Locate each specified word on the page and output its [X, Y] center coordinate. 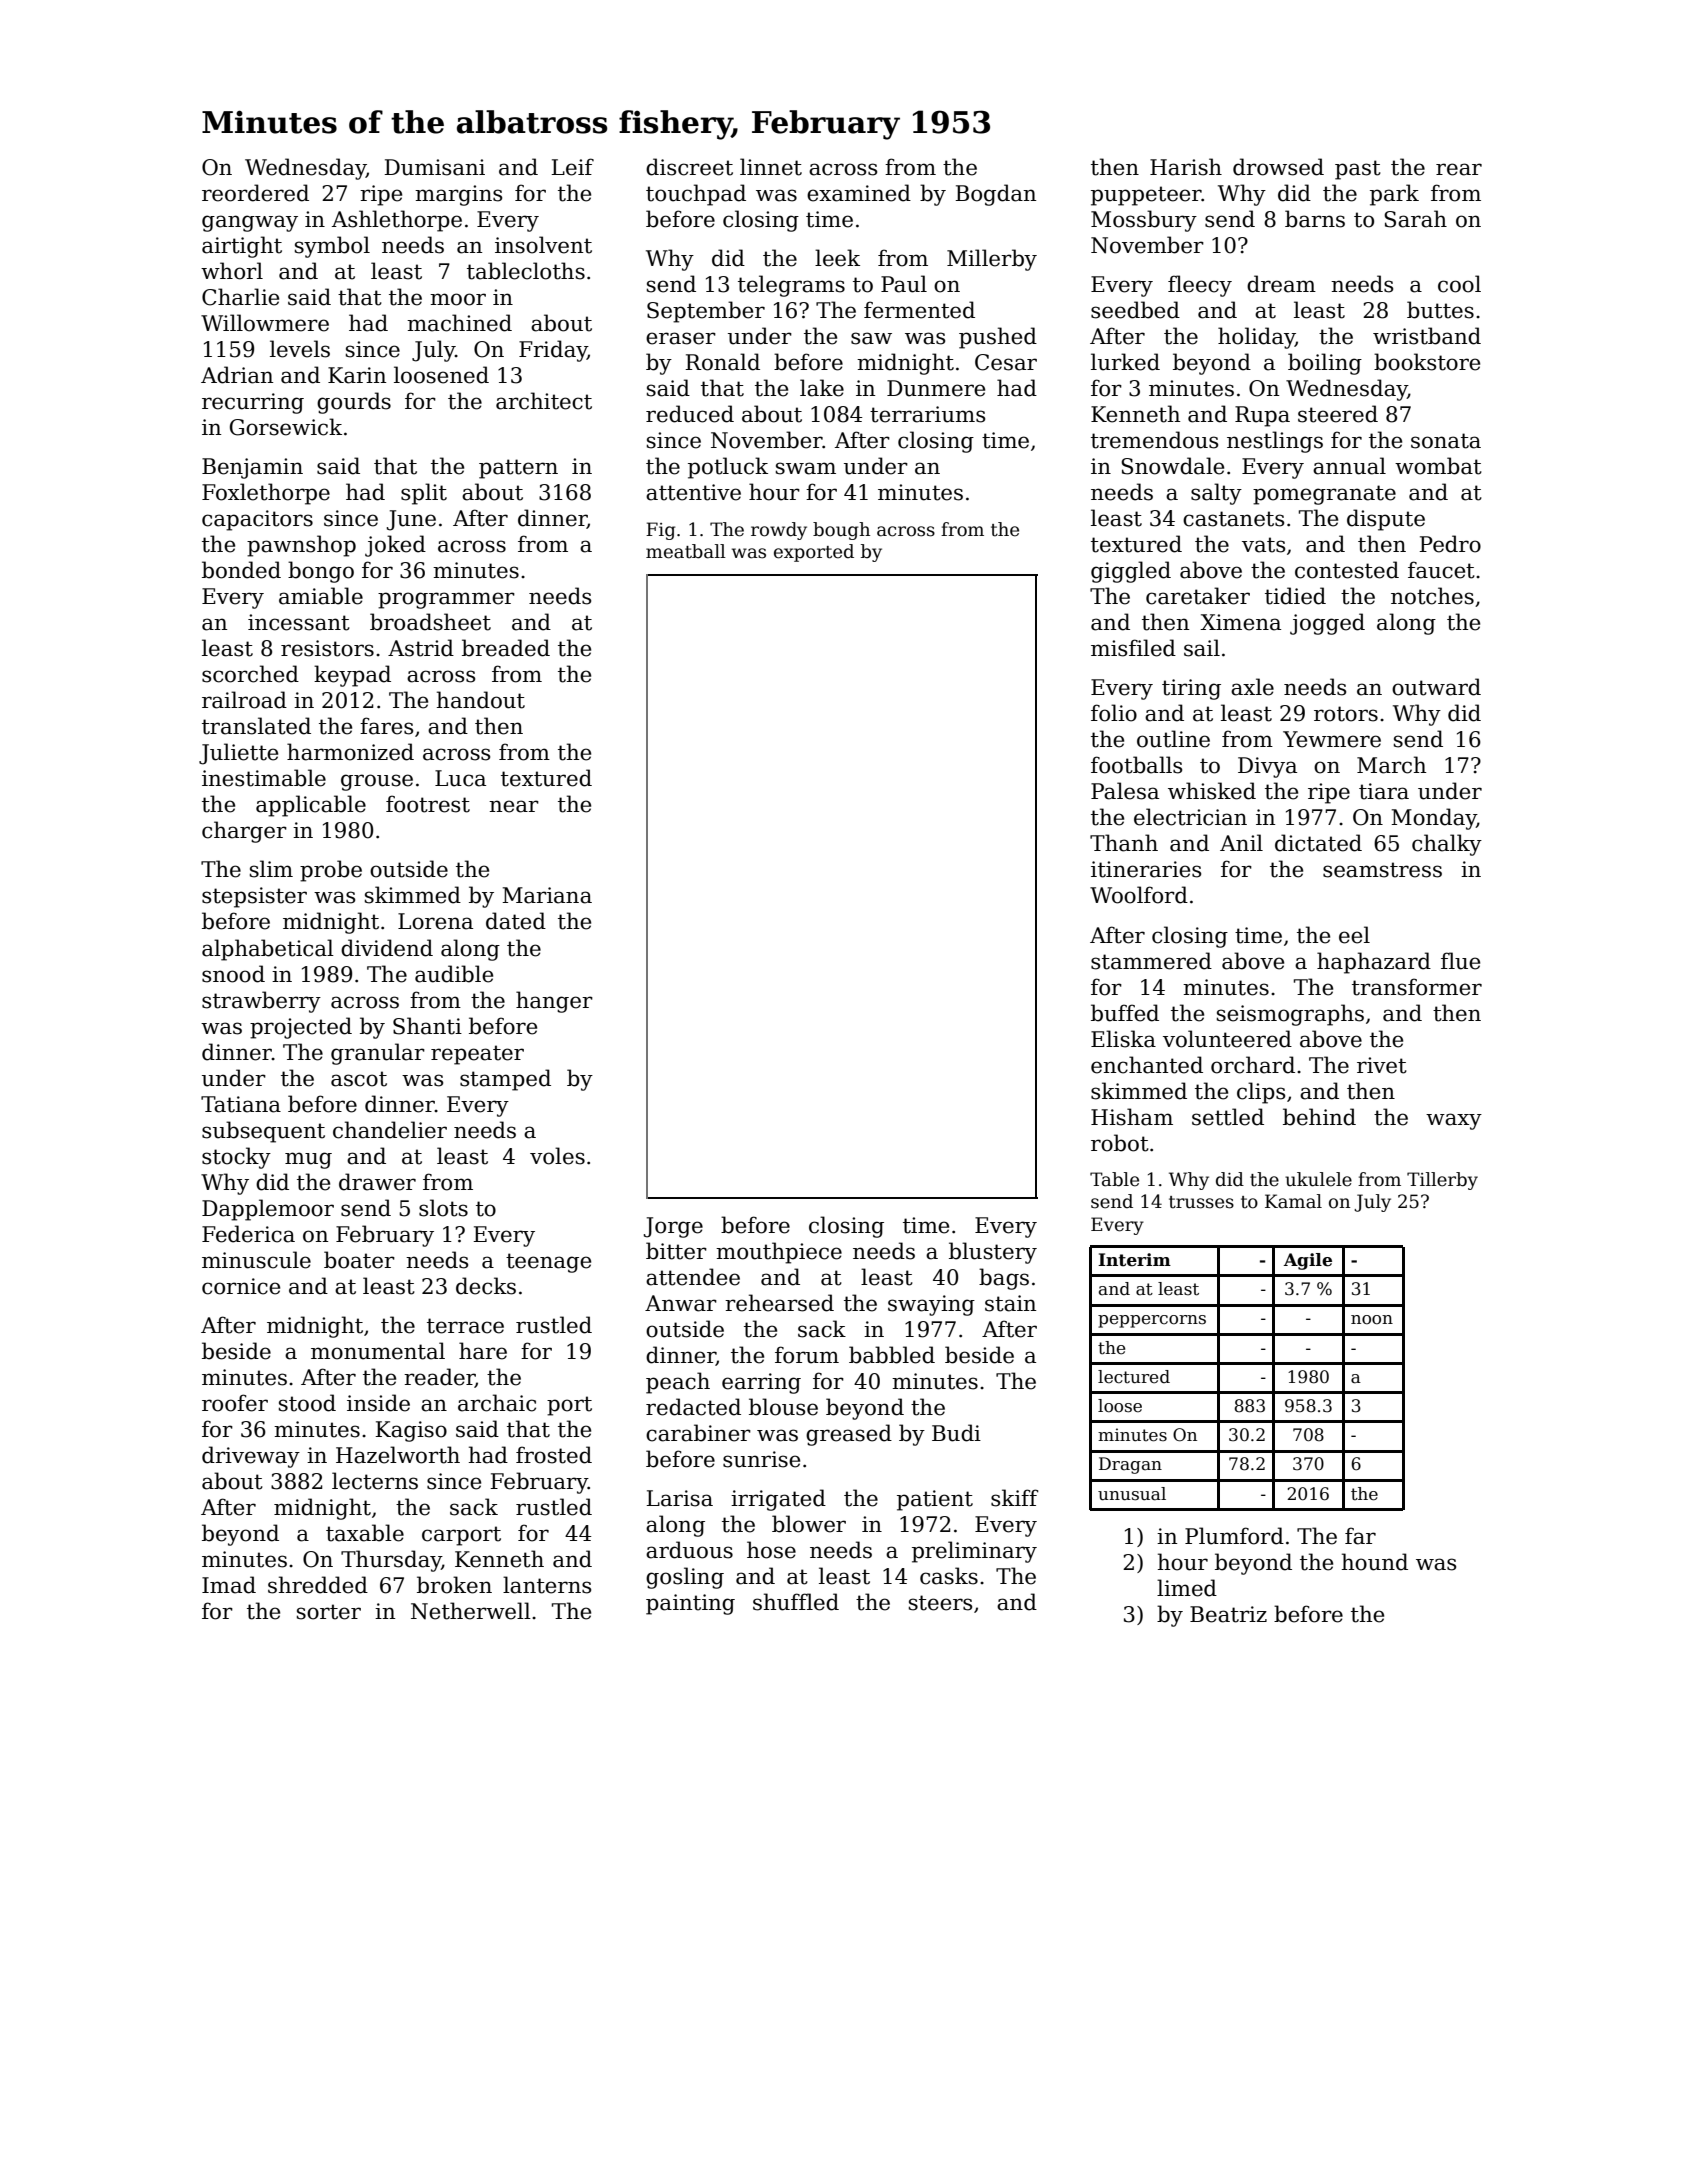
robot [1120, 1143]
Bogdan [995, 195]
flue [1460, 961]
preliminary [974, 1552]
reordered [255, 193]
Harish [1186, 167]
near [514, 806]
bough [841, 531]
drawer [377, 1182]
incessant [299, 622]
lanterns [547, 1585]
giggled [1131, 572]
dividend [387, 948]
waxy [1454, 1121]
